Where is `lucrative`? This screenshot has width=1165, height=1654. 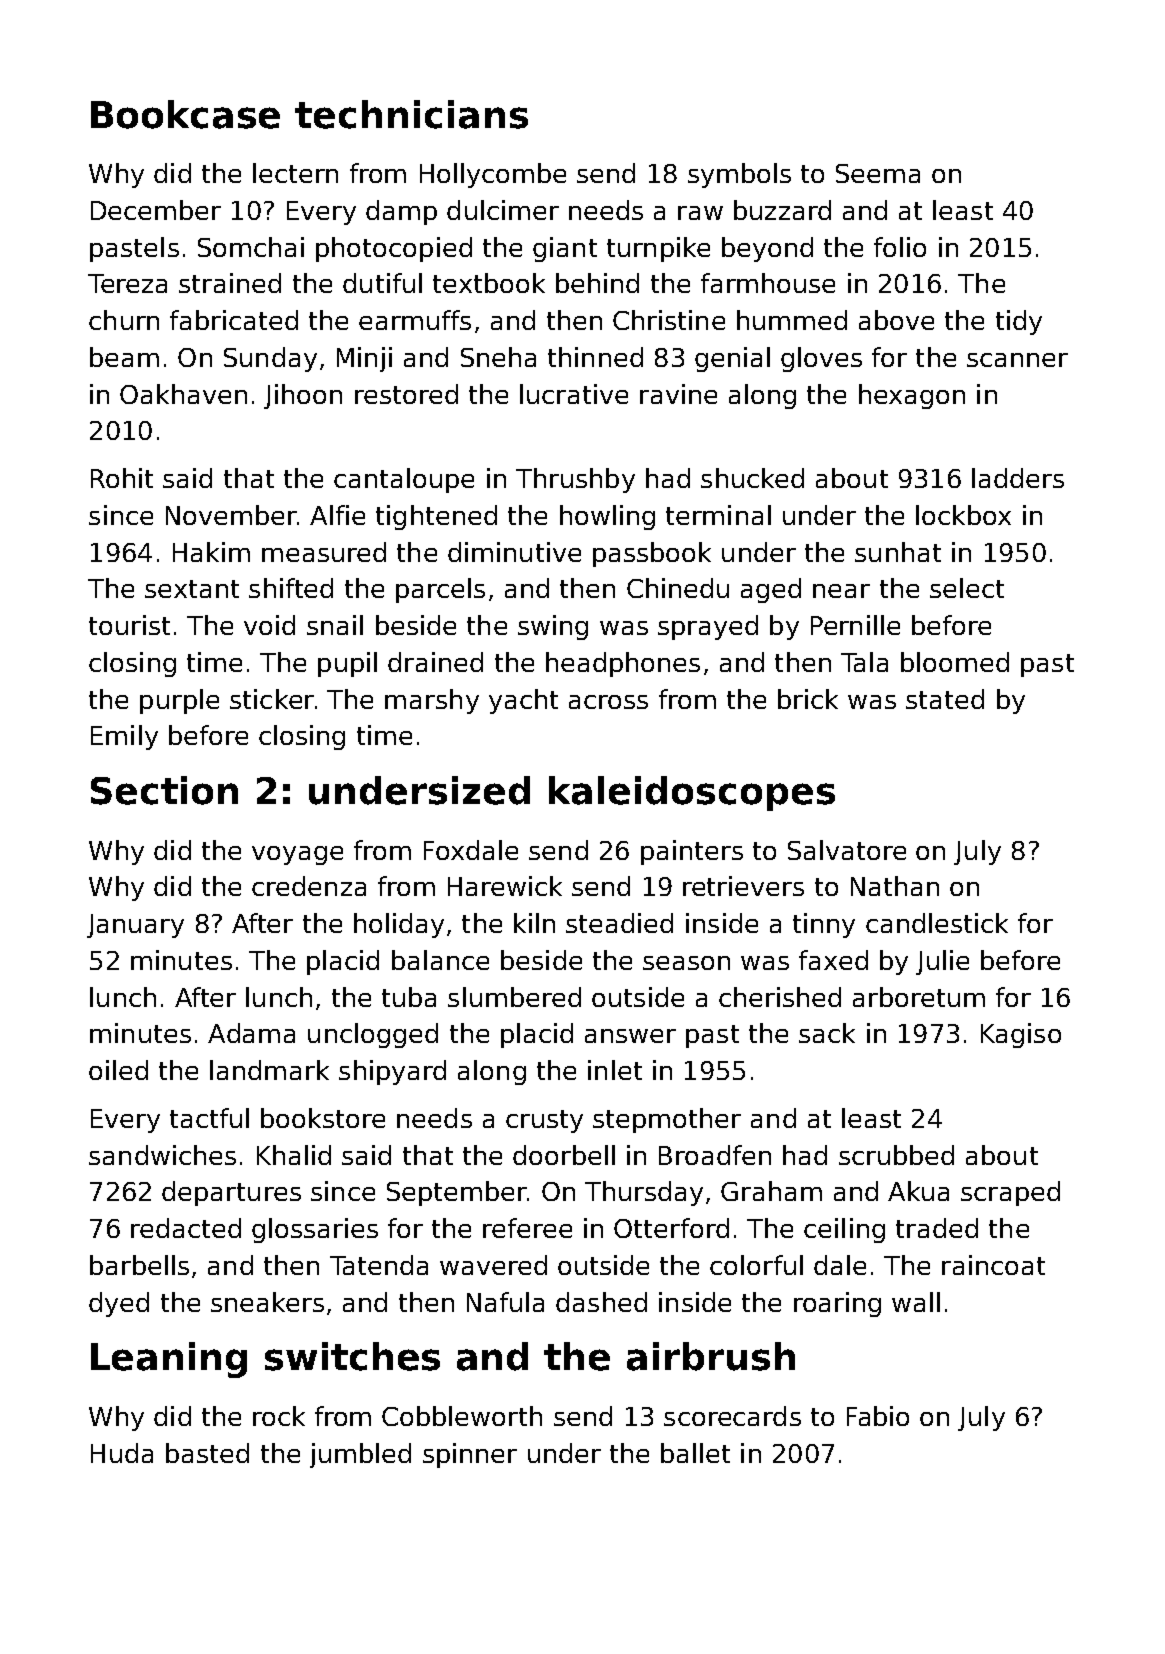
lucrative is located at coordinates (574, 394).
